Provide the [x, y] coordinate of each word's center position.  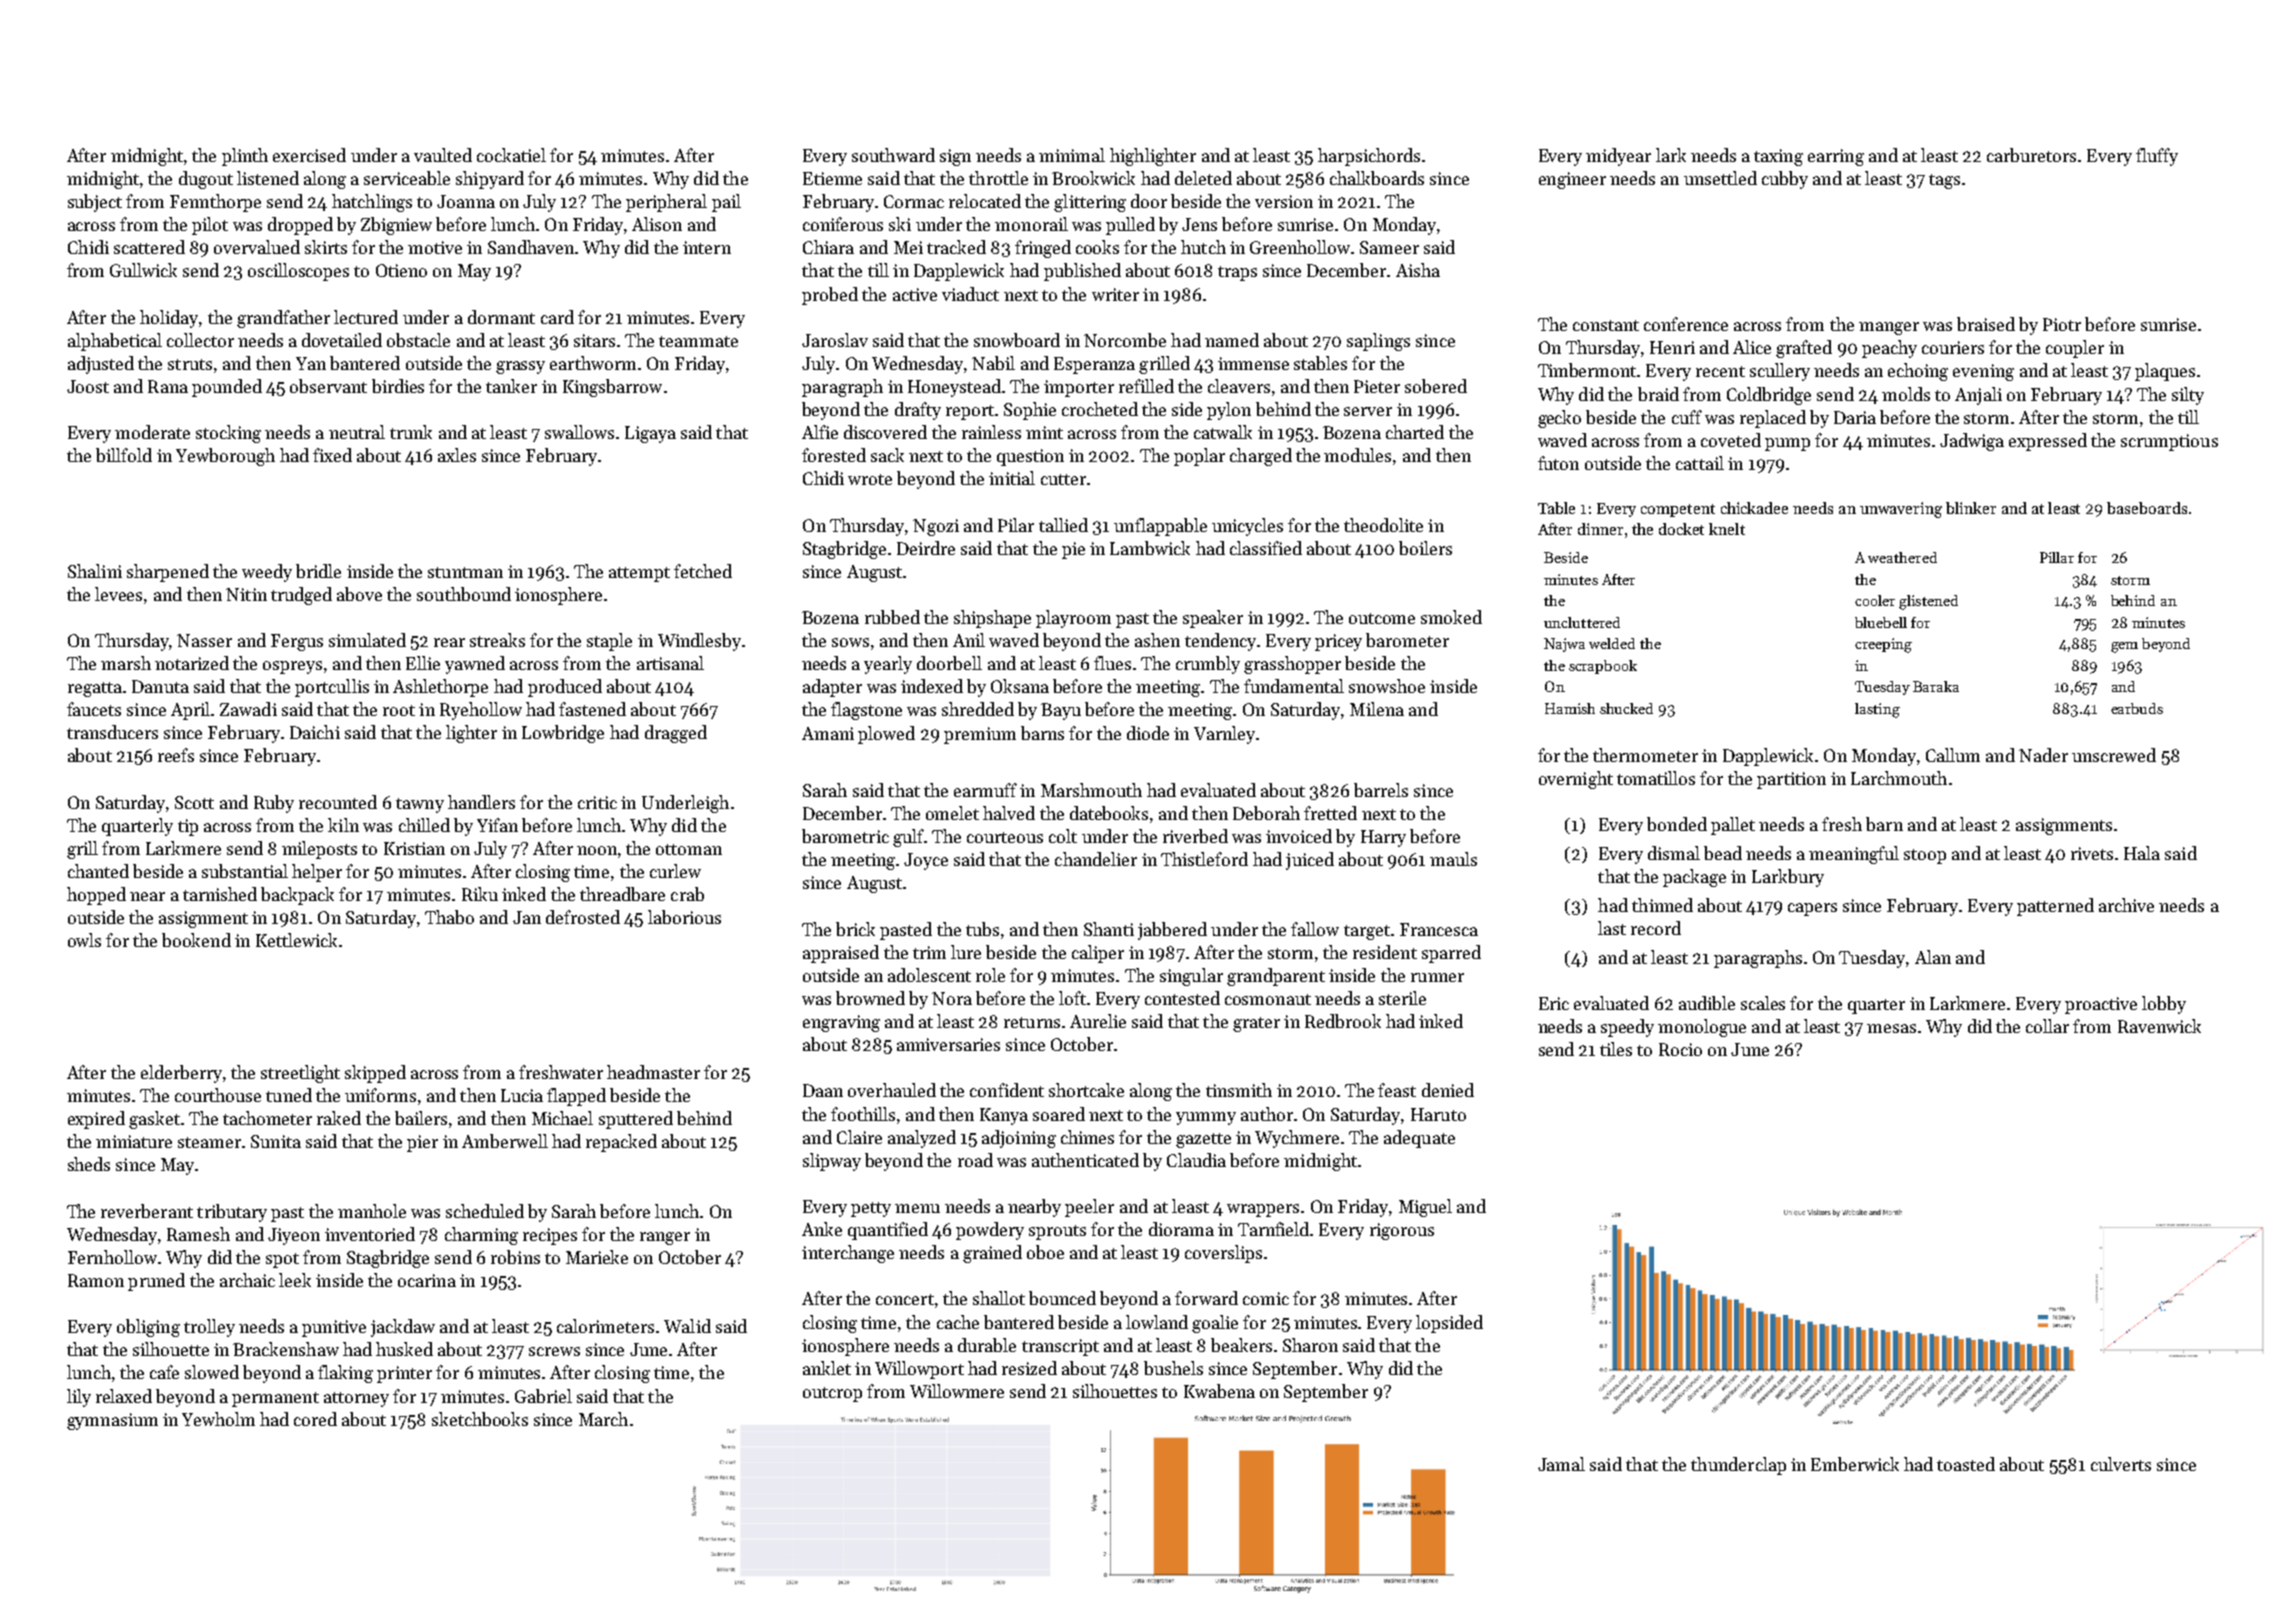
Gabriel [543, 1396]
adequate [1419, 1139]
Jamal [1561, 1464]
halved [1009, 813]
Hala [2142, 853]
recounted [338, 802]
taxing [1778, 157]
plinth [245, 157]
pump [1787, 444]
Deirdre [926, 548]
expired [96, 1120]
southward [893, 155]
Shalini [95, 571]
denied [1448, 1090]
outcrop [832, 1394]
